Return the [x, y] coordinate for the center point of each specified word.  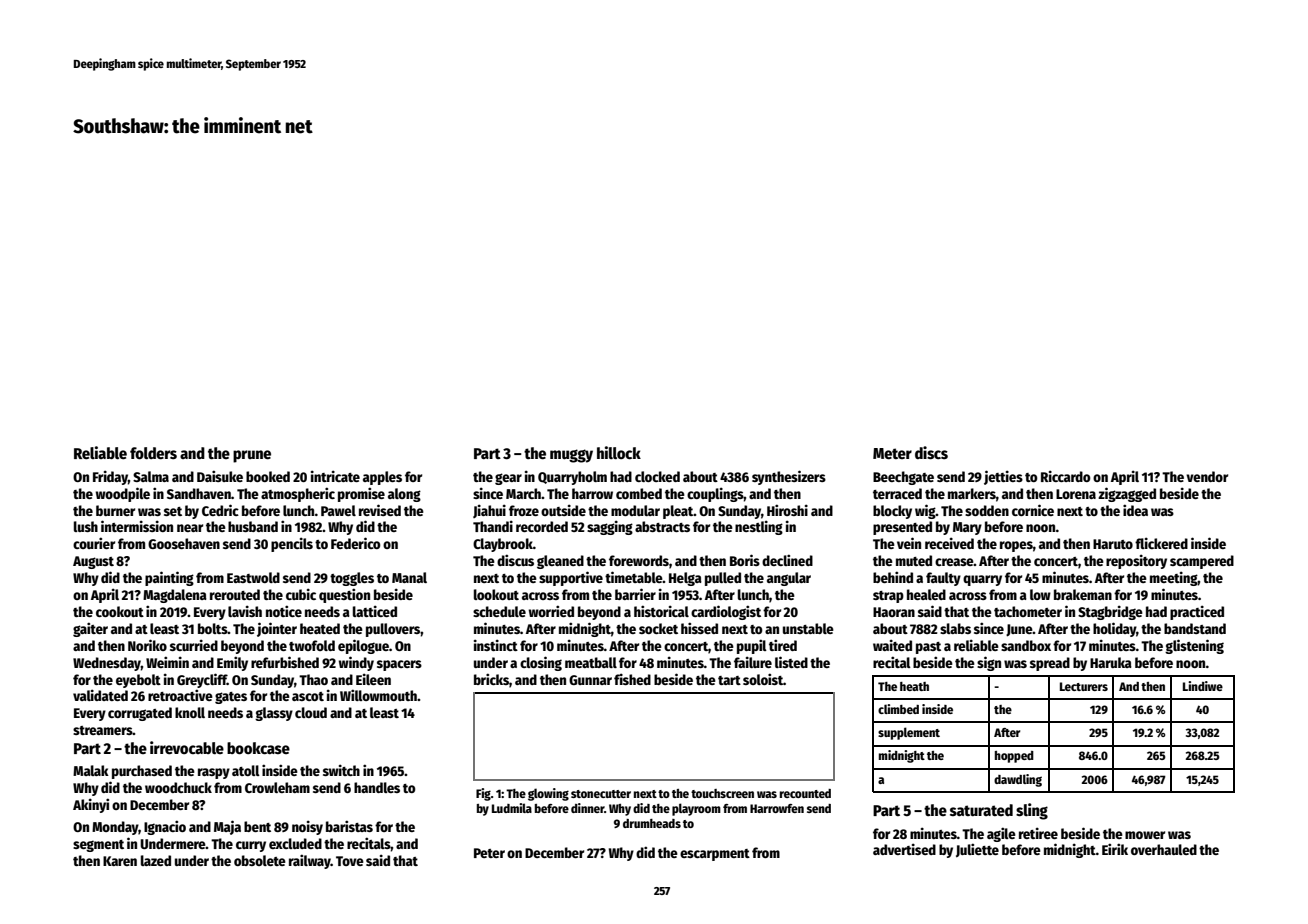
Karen [120, 861]
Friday [110, 477]
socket [658, 628]
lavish [245, 611]
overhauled [1164, 849]
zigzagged [1127, 494]
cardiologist [726, 612]
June [1019, 630]
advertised [904, 849]
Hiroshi [787, 510]
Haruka [1111, 662]
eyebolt [138, 681]
